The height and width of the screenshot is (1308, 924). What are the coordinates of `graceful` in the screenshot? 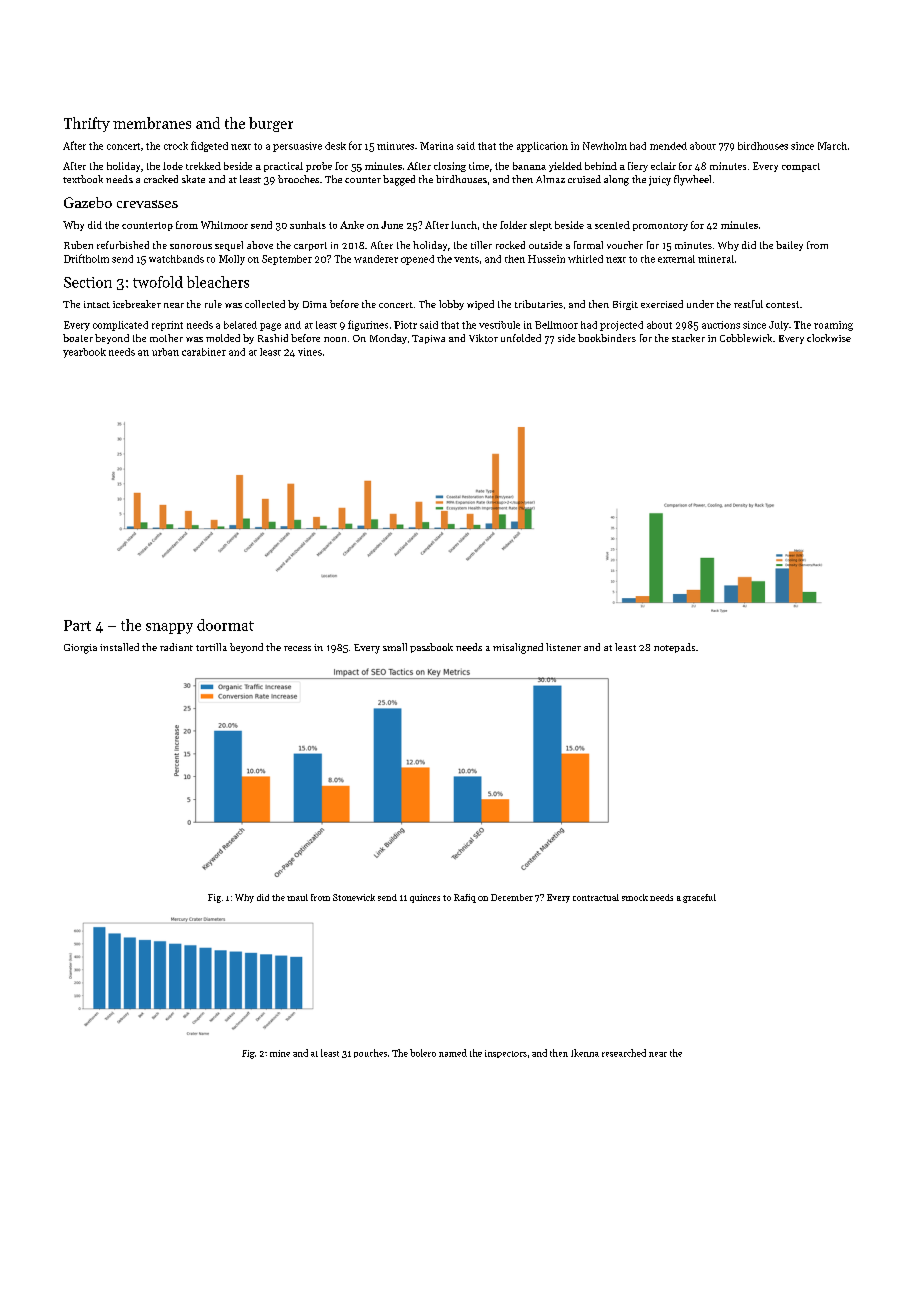 It's located at (699, 898).
